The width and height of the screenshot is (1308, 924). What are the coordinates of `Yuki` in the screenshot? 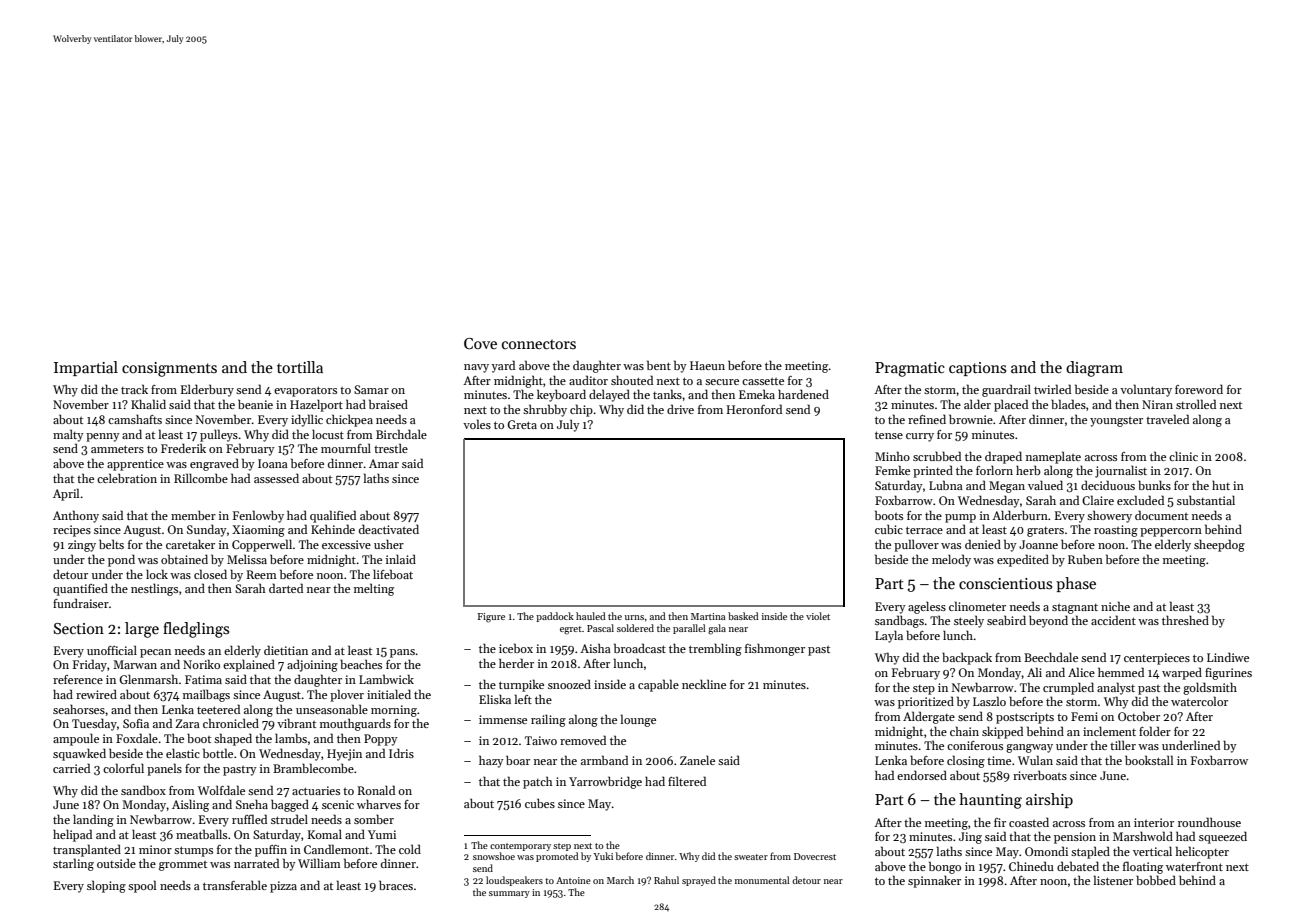 It's located at (603, 856).
